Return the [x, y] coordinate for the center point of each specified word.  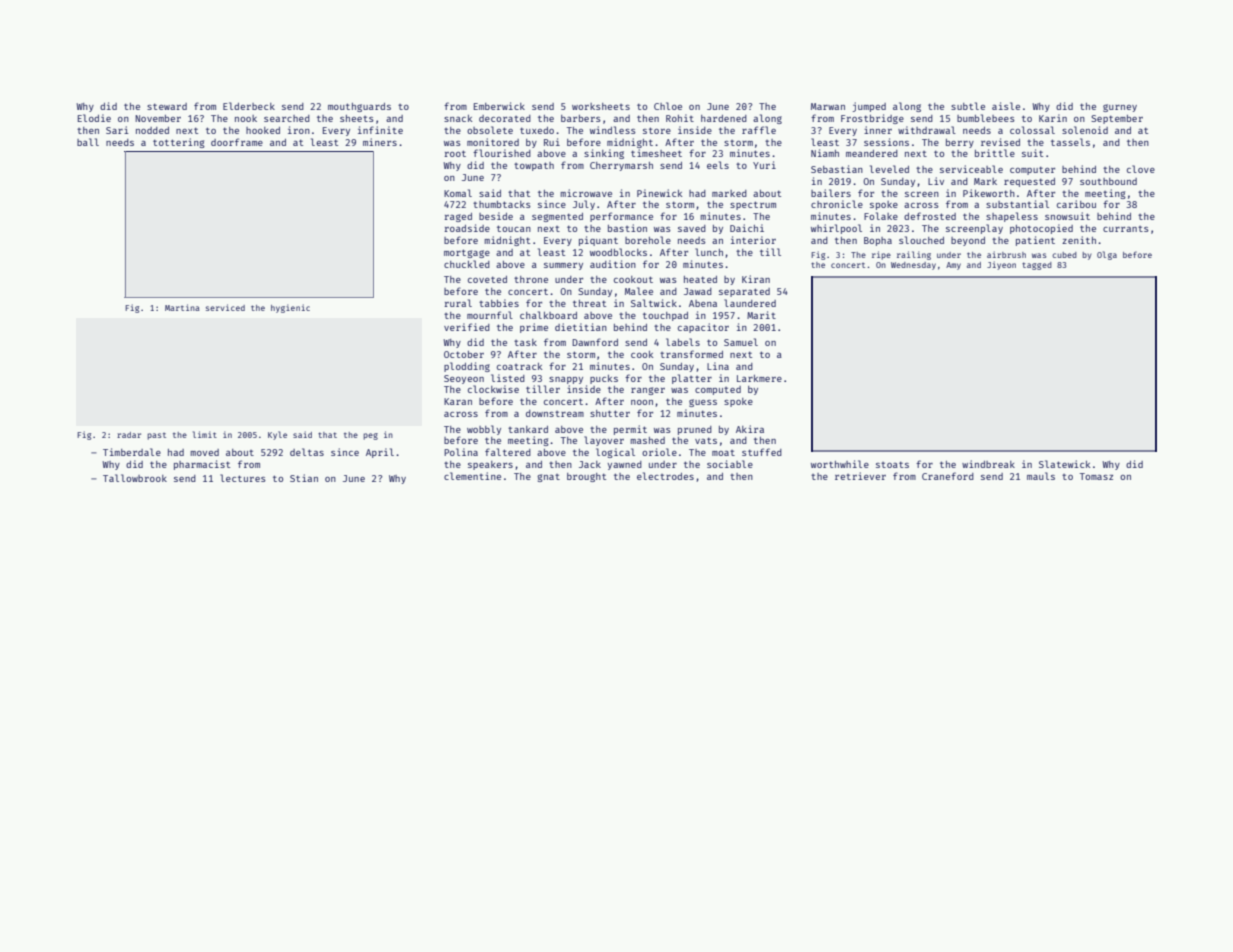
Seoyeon [464, 379]
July [584, 205]
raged [458, 217]
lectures [243, 478]
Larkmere [759, 378]
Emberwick [499, 106]
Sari [117, 130]
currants [1126, 229]
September [1117, 119]
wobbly [484, 430]
